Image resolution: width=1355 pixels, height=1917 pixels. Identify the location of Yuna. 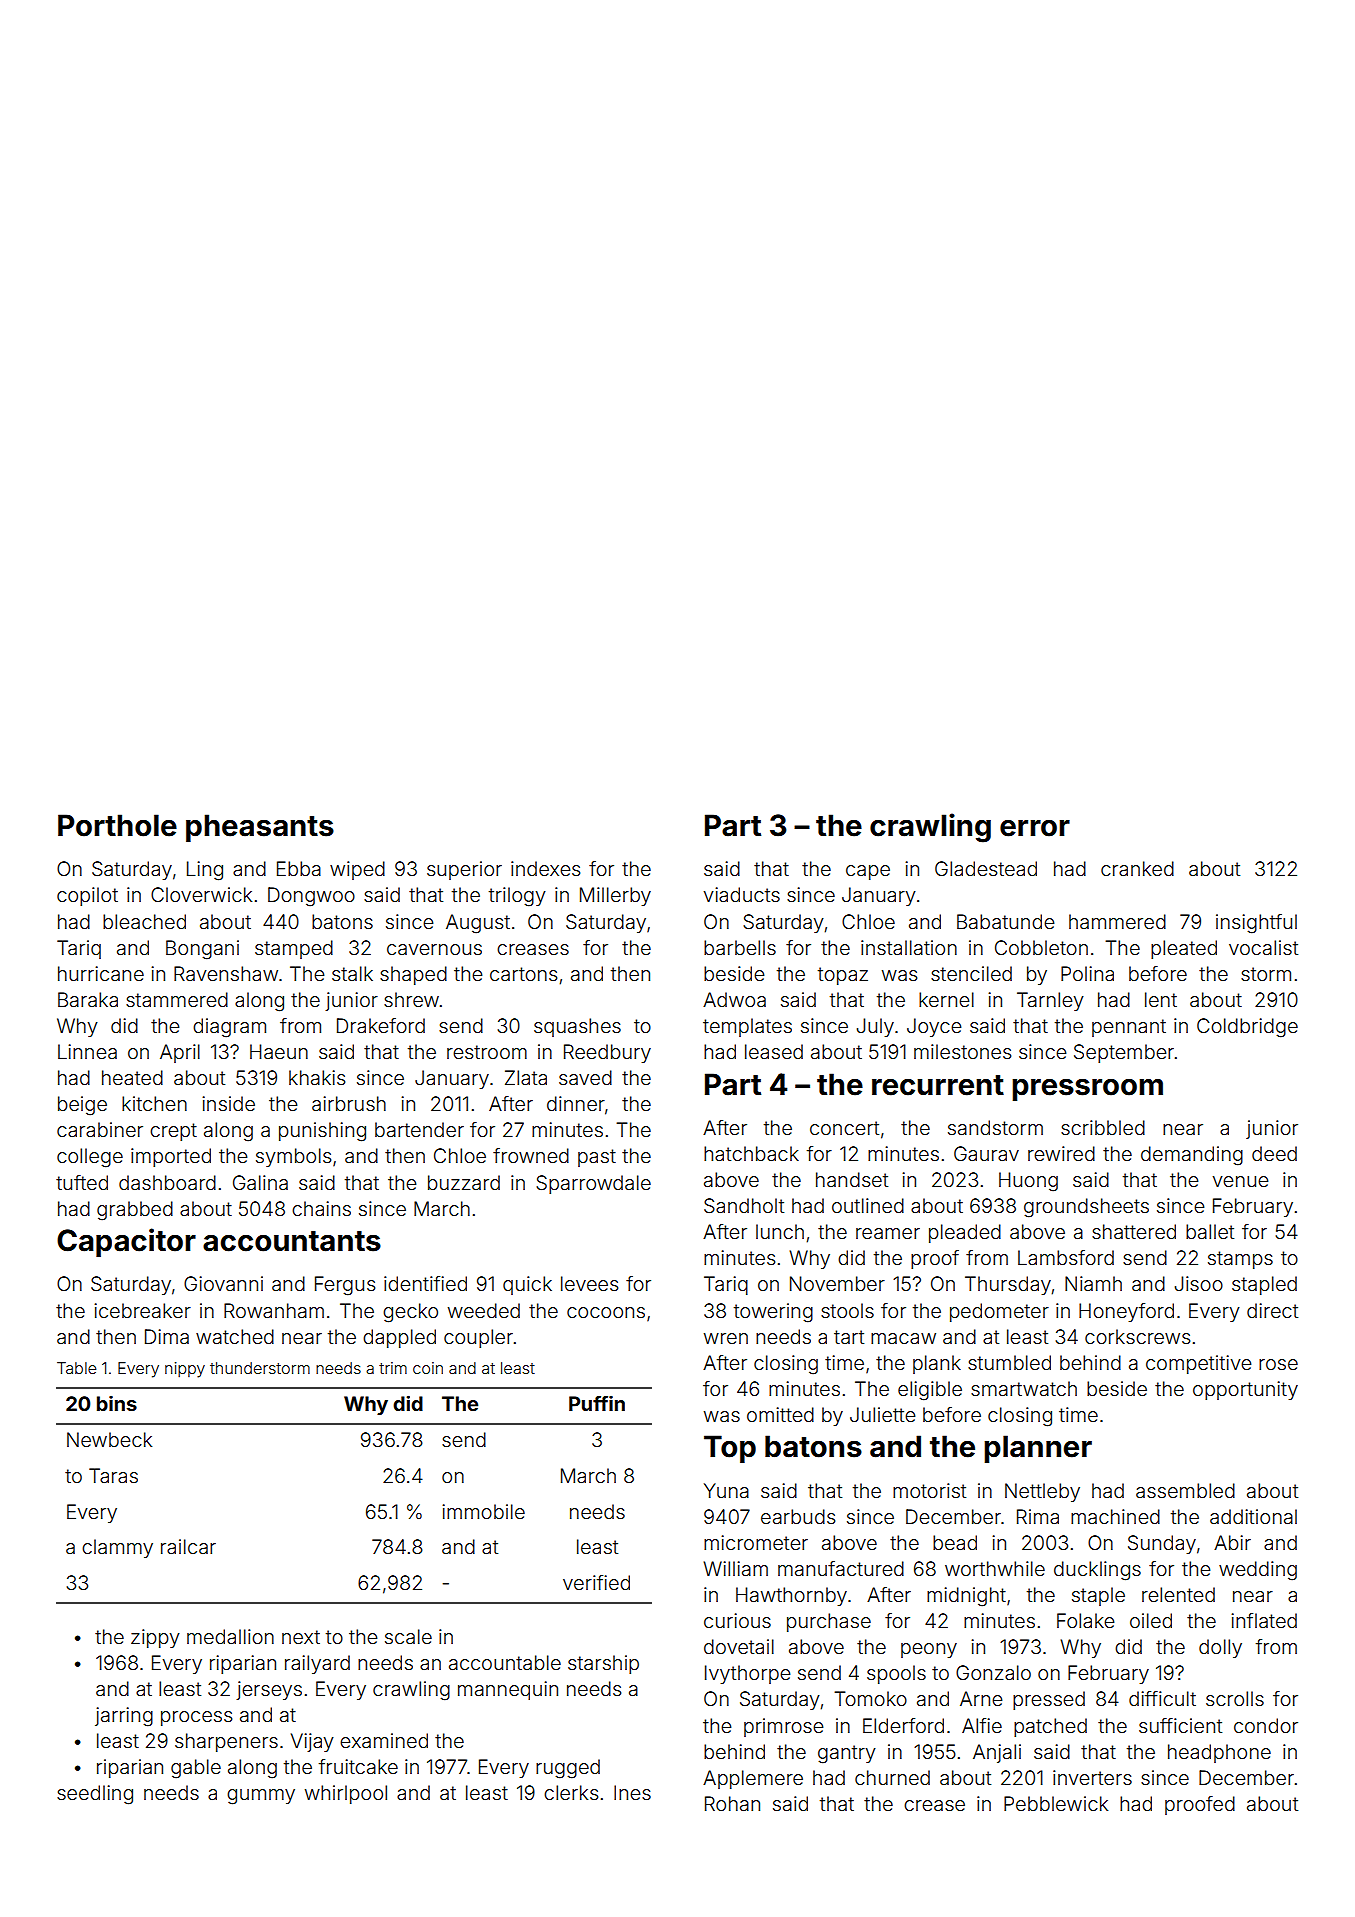
(726, 1490).
